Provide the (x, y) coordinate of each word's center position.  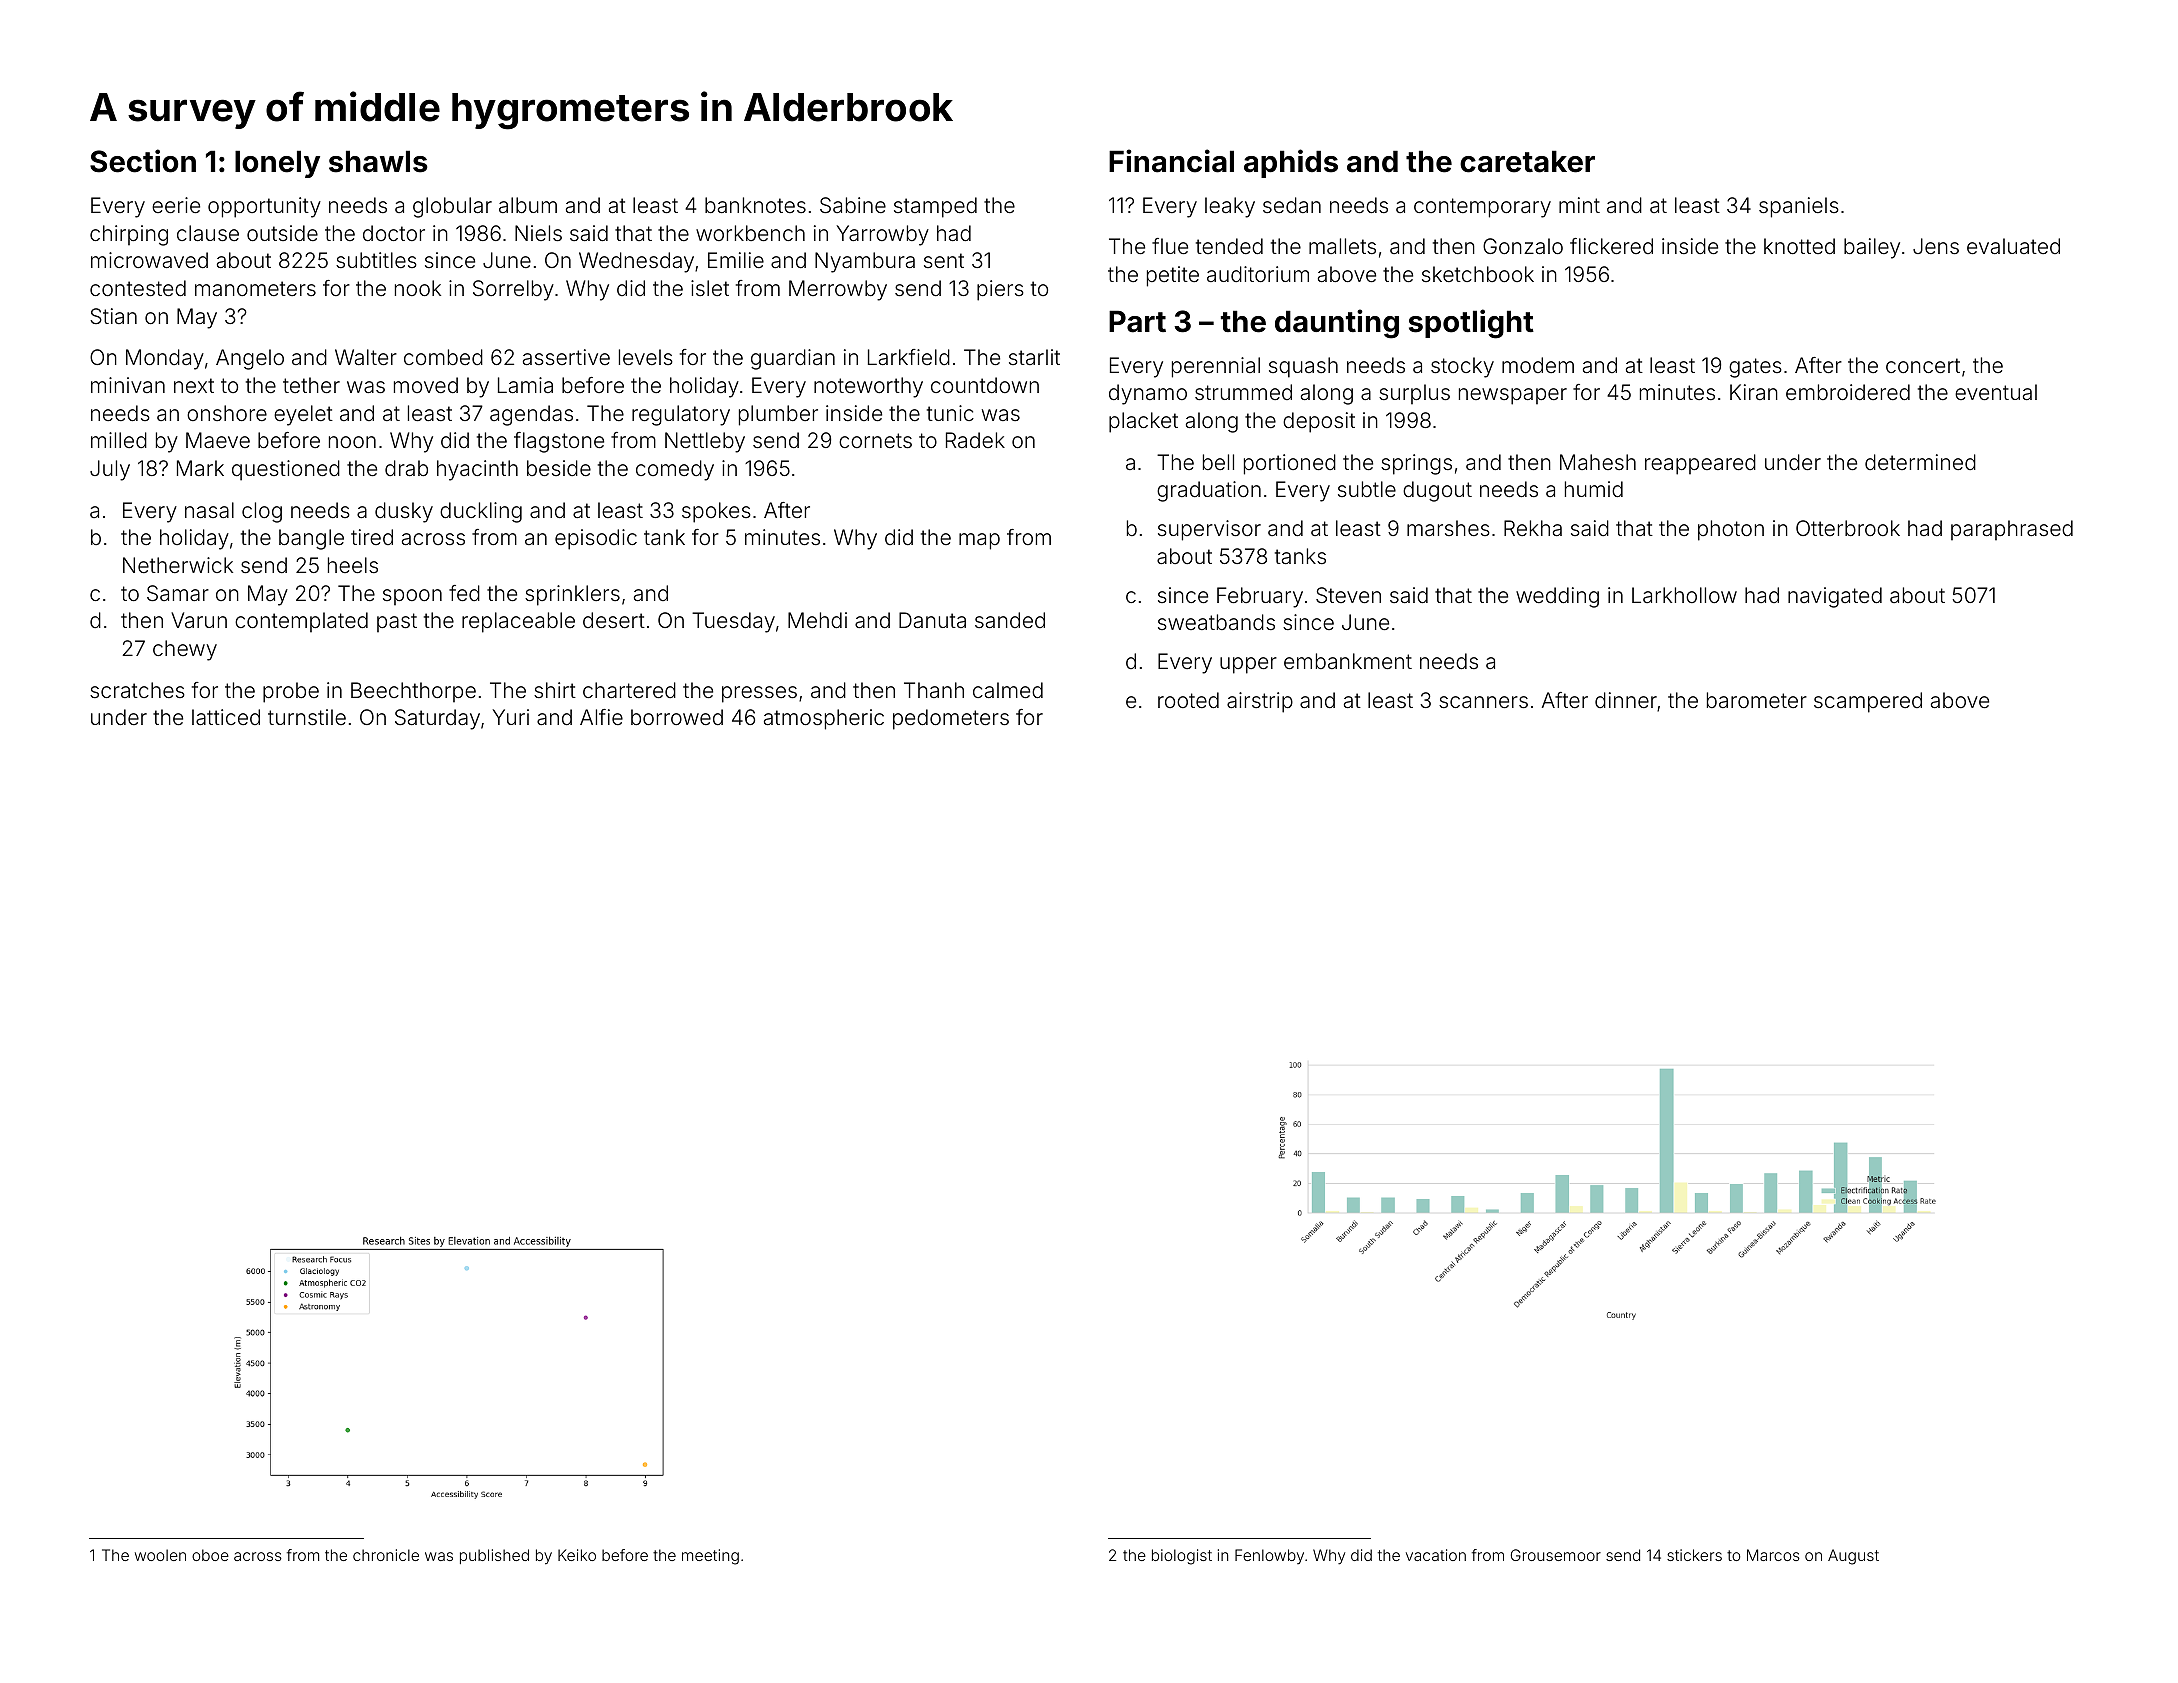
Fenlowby (1269, 1556)
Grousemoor (1556, 1555)
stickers (1694, 1555)
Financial (1171, 161)
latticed (226, 717)
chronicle (386, 1555)
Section (143, 161)
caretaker (1527, 161)
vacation (1436, 1555)
